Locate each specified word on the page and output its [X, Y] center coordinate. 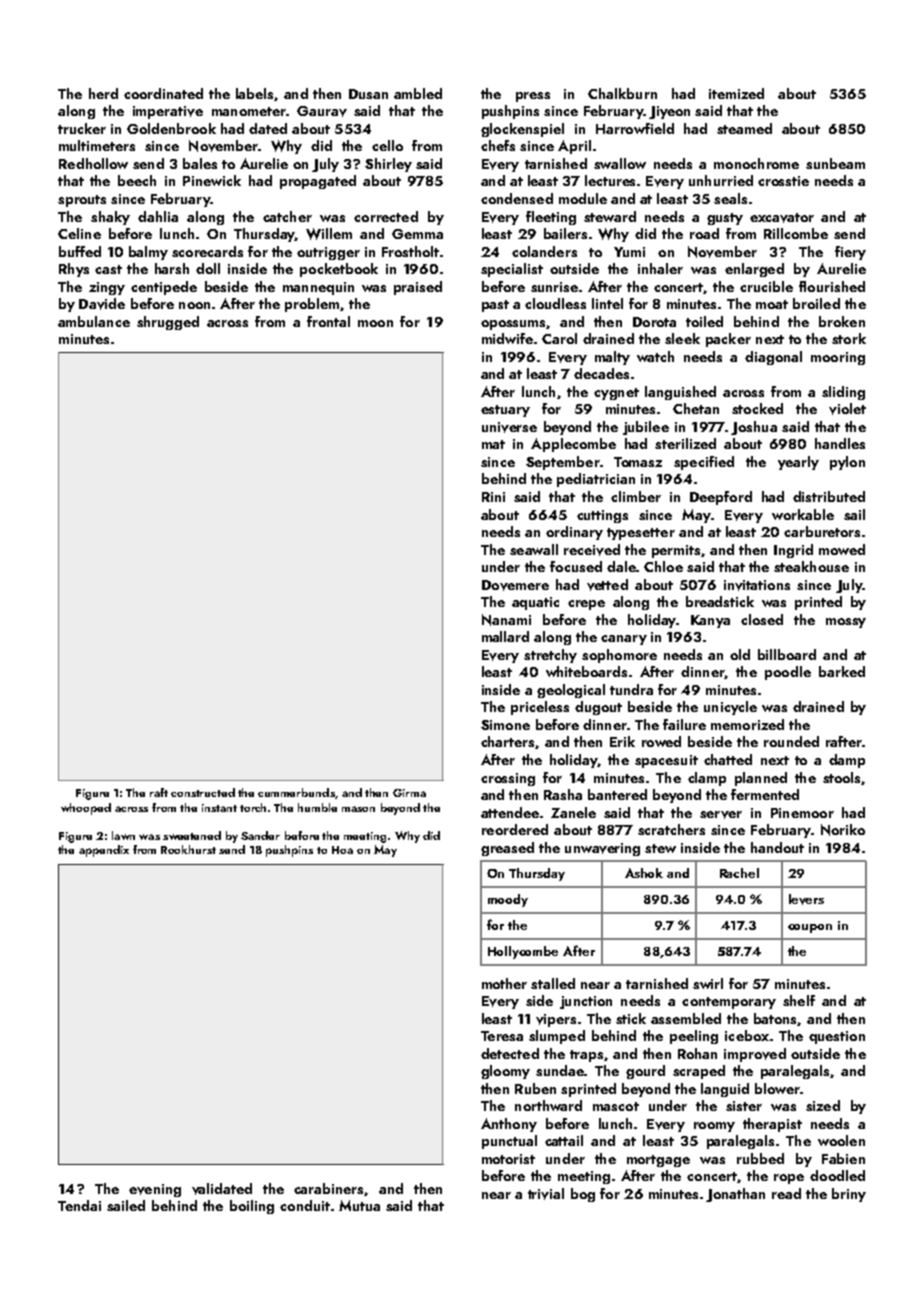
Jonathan [735, 1195]
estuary [505, 411]
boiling [252, 1207]
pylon [847, 463]
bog [583, 1195]
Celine [79, 233]
